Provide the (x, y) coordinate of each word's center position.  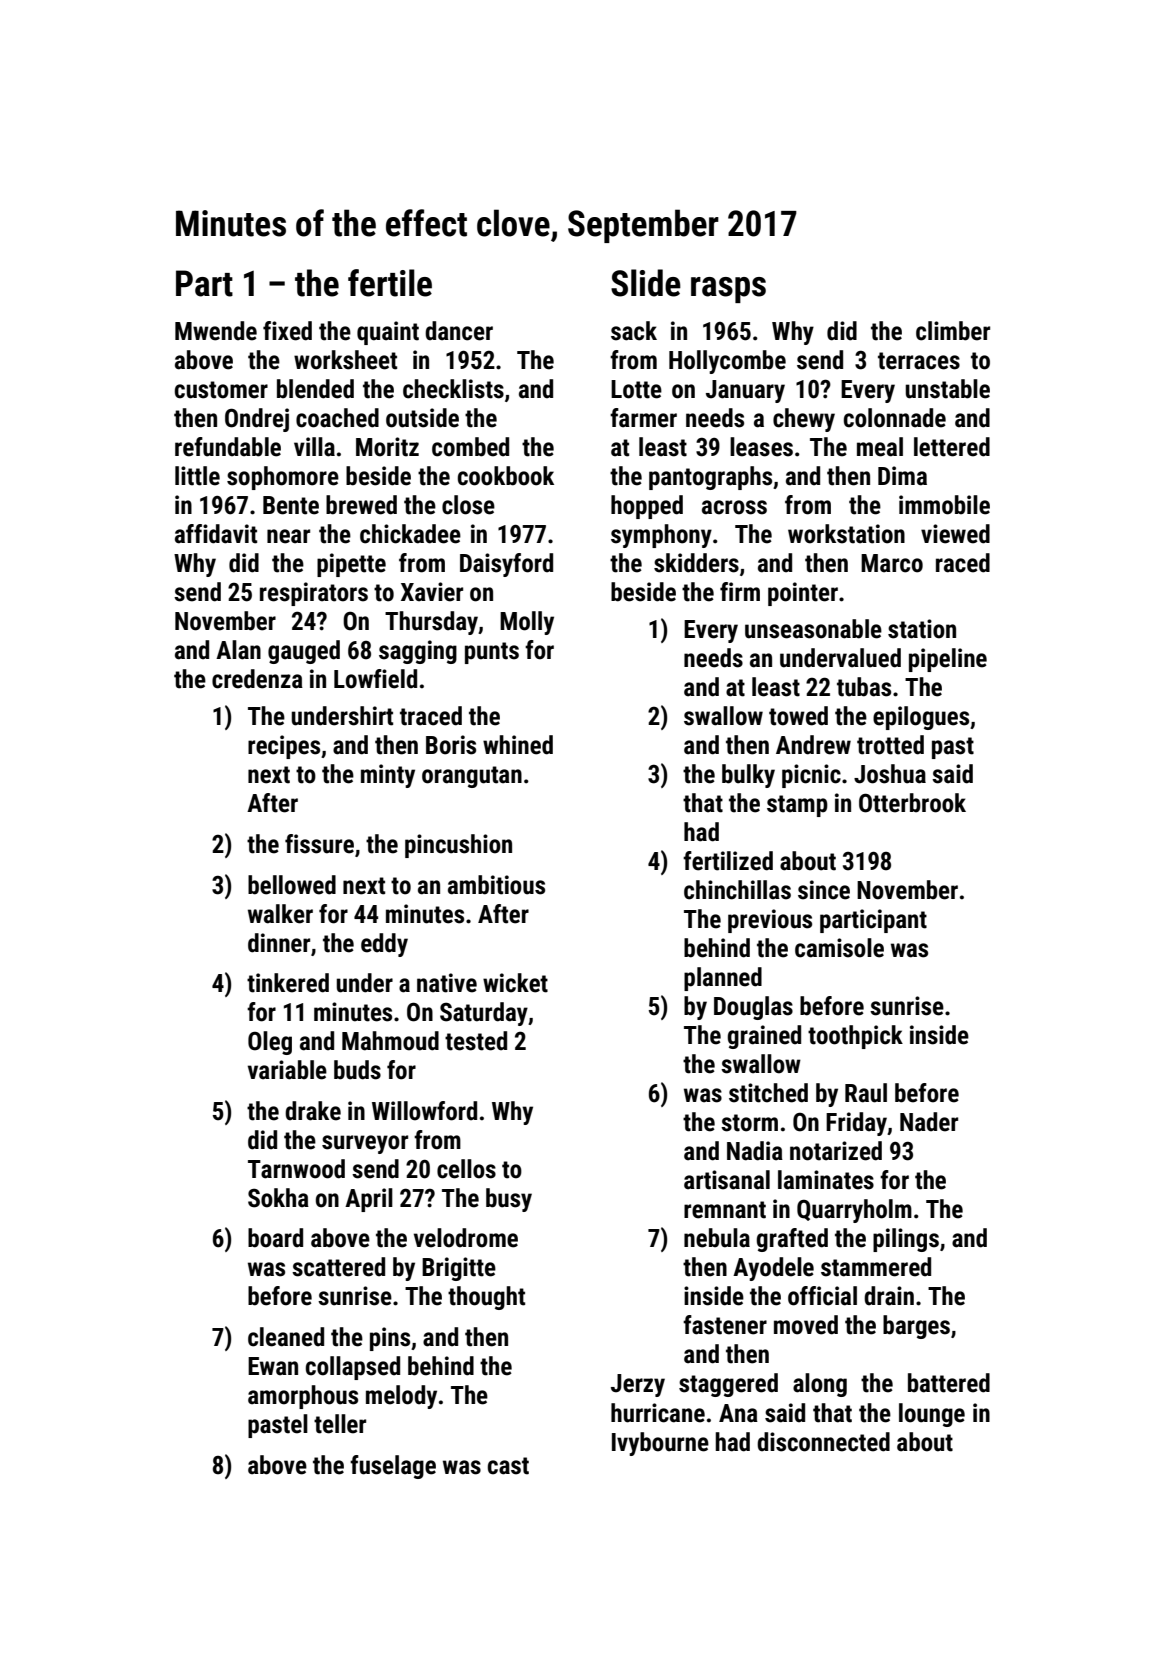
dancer (459, 331)
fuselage (393, 1467)
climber (953, 331)
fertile (390, 283)
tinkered (288, 983)
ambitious (496, 885)
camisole (839, 948)
